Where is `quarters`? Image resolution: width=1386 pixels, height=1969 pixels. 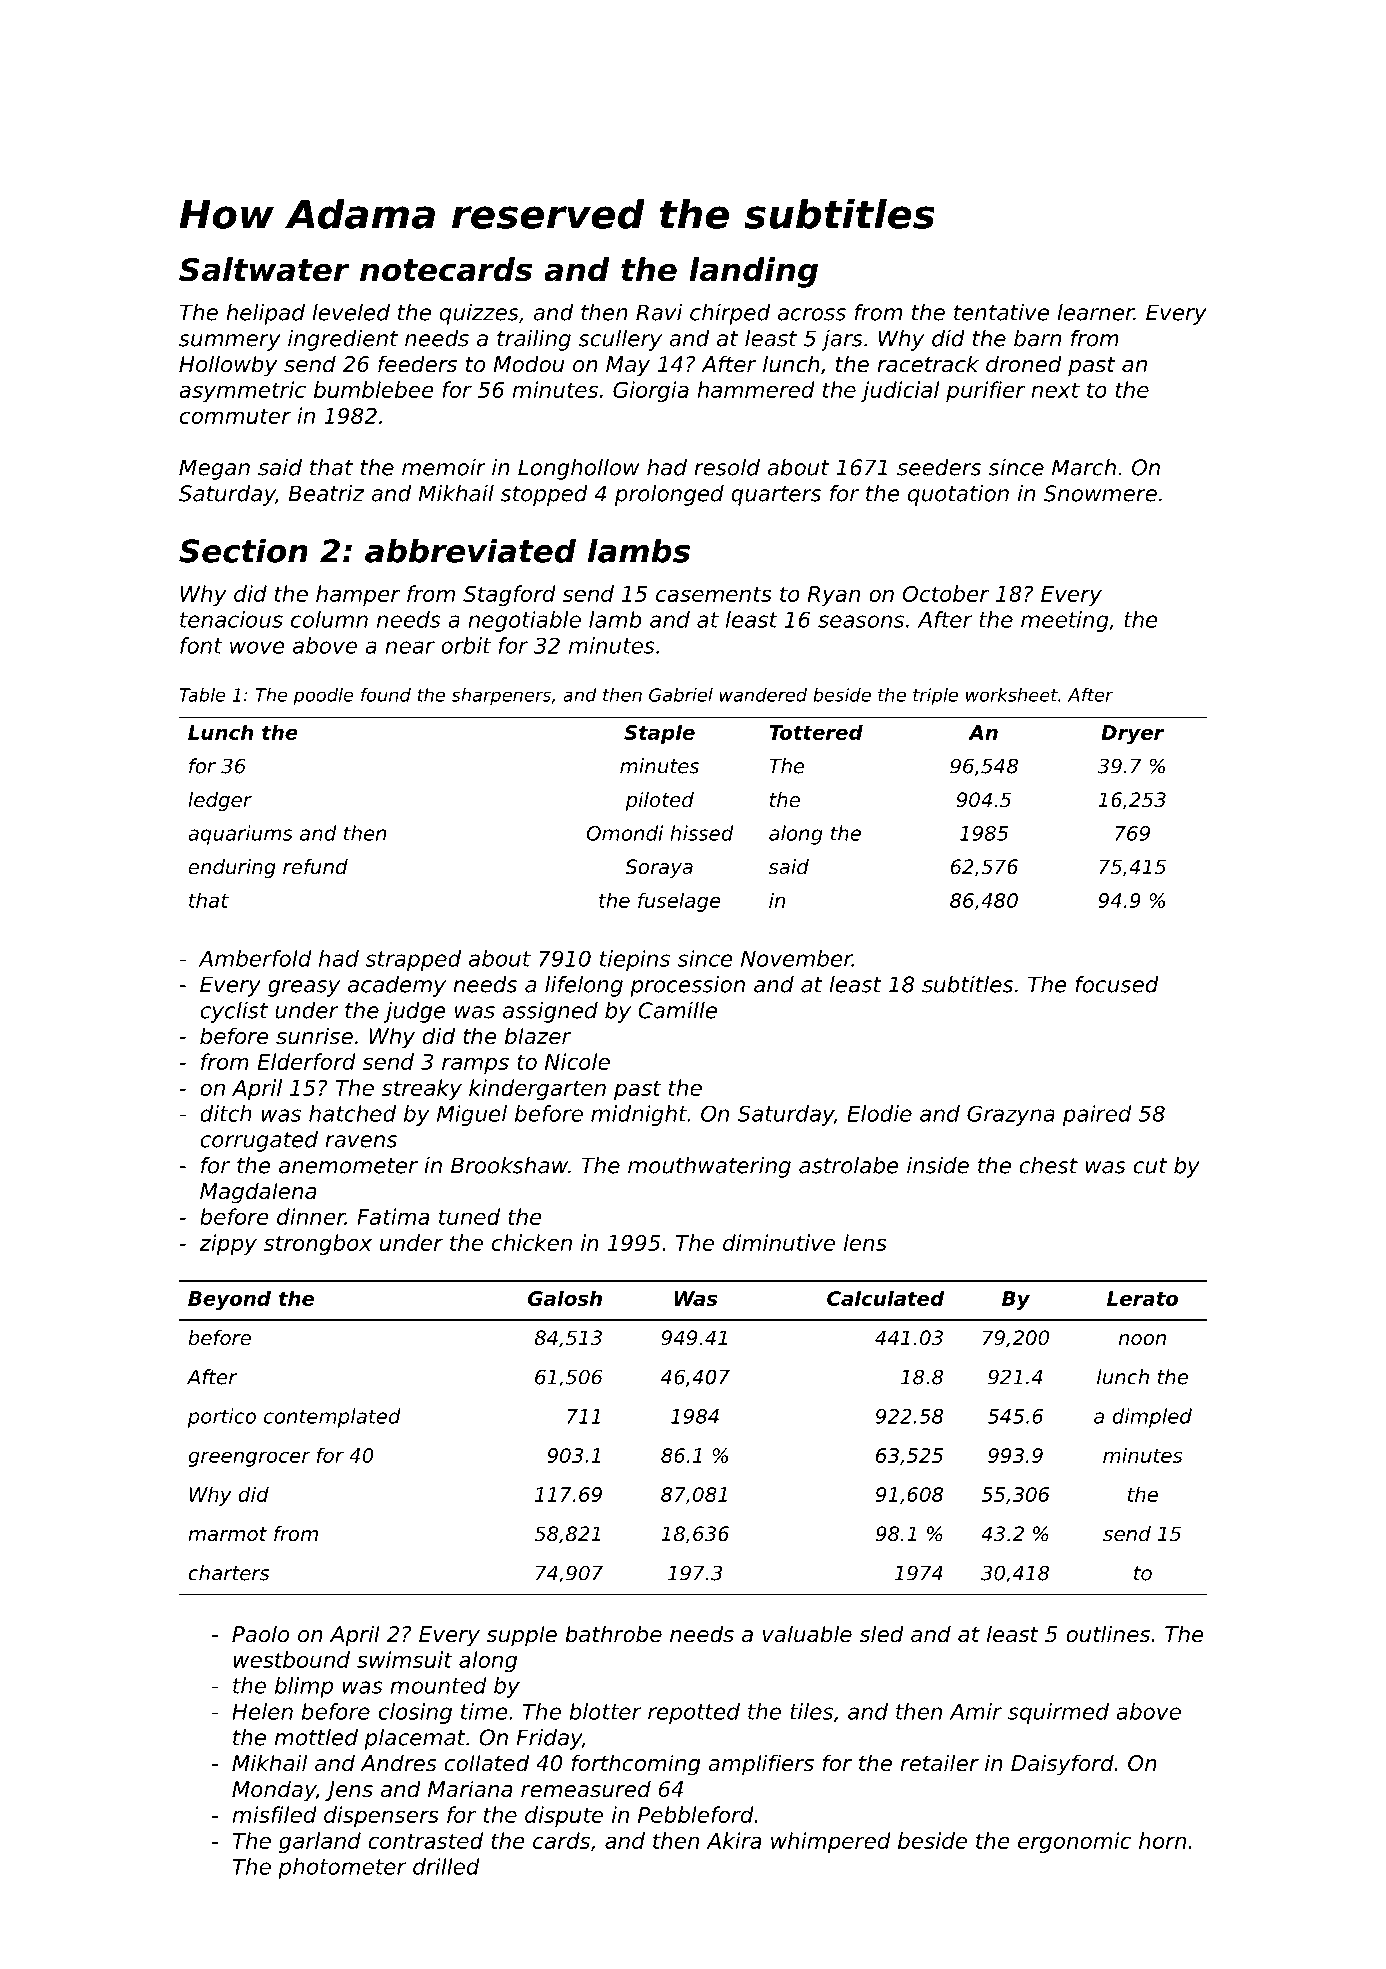
quarters is located at coordinates (776, 496).
